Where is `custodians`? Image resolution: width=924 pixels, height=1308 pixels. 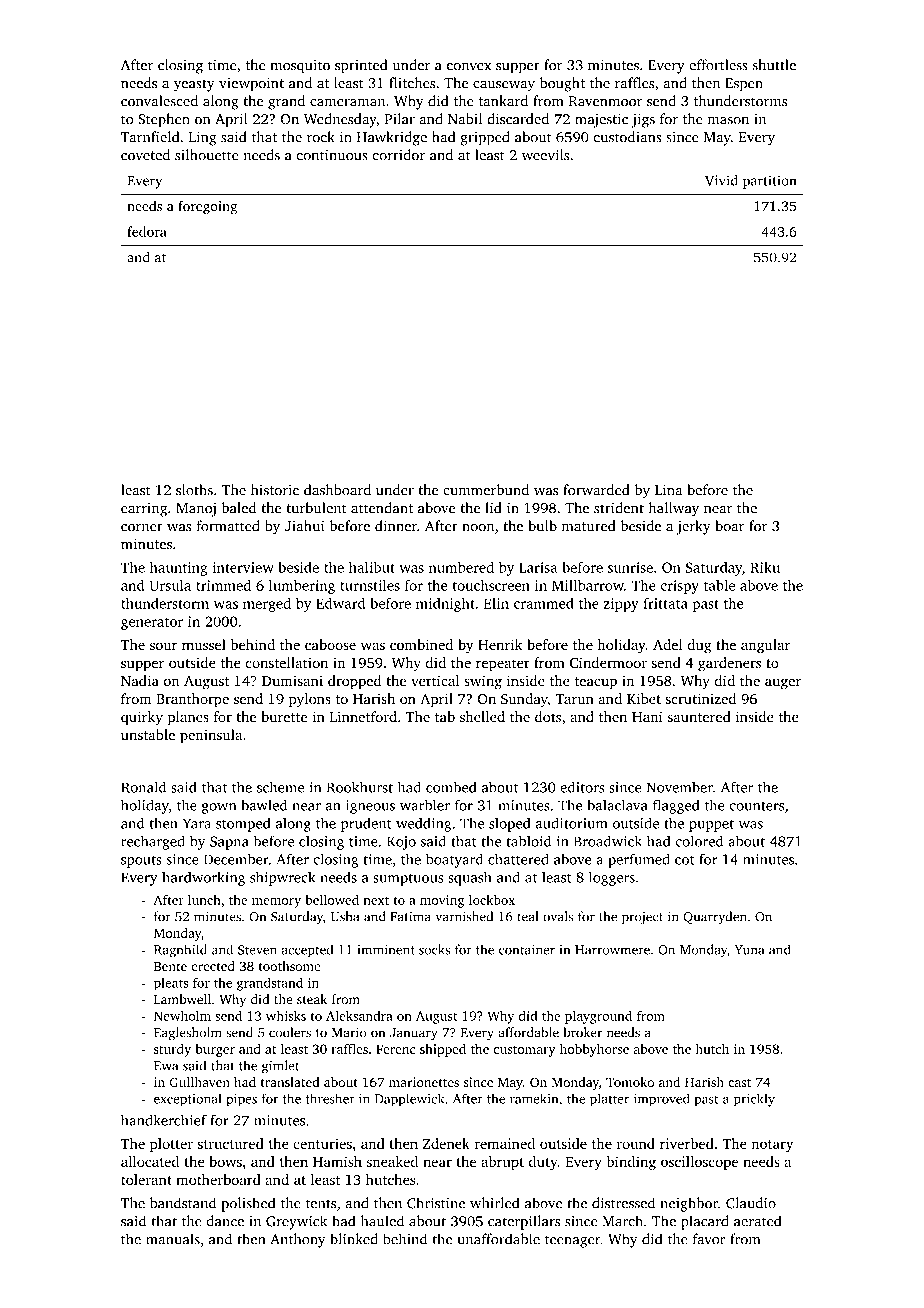
custodians is located at coordinates (628, 137).
